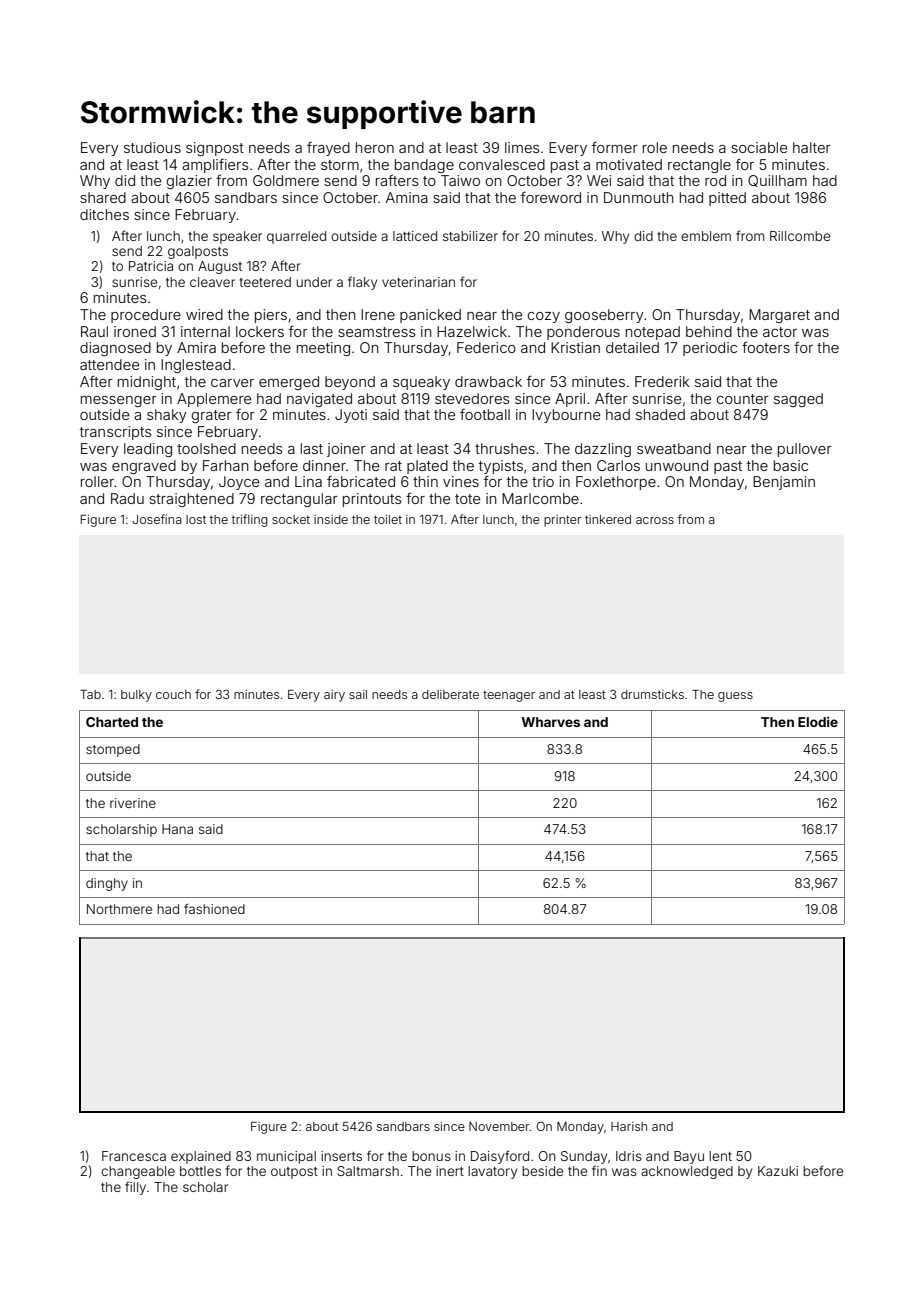  Describe the element at coordinates (133, 803) in the page. I see `riverine` at that location.
